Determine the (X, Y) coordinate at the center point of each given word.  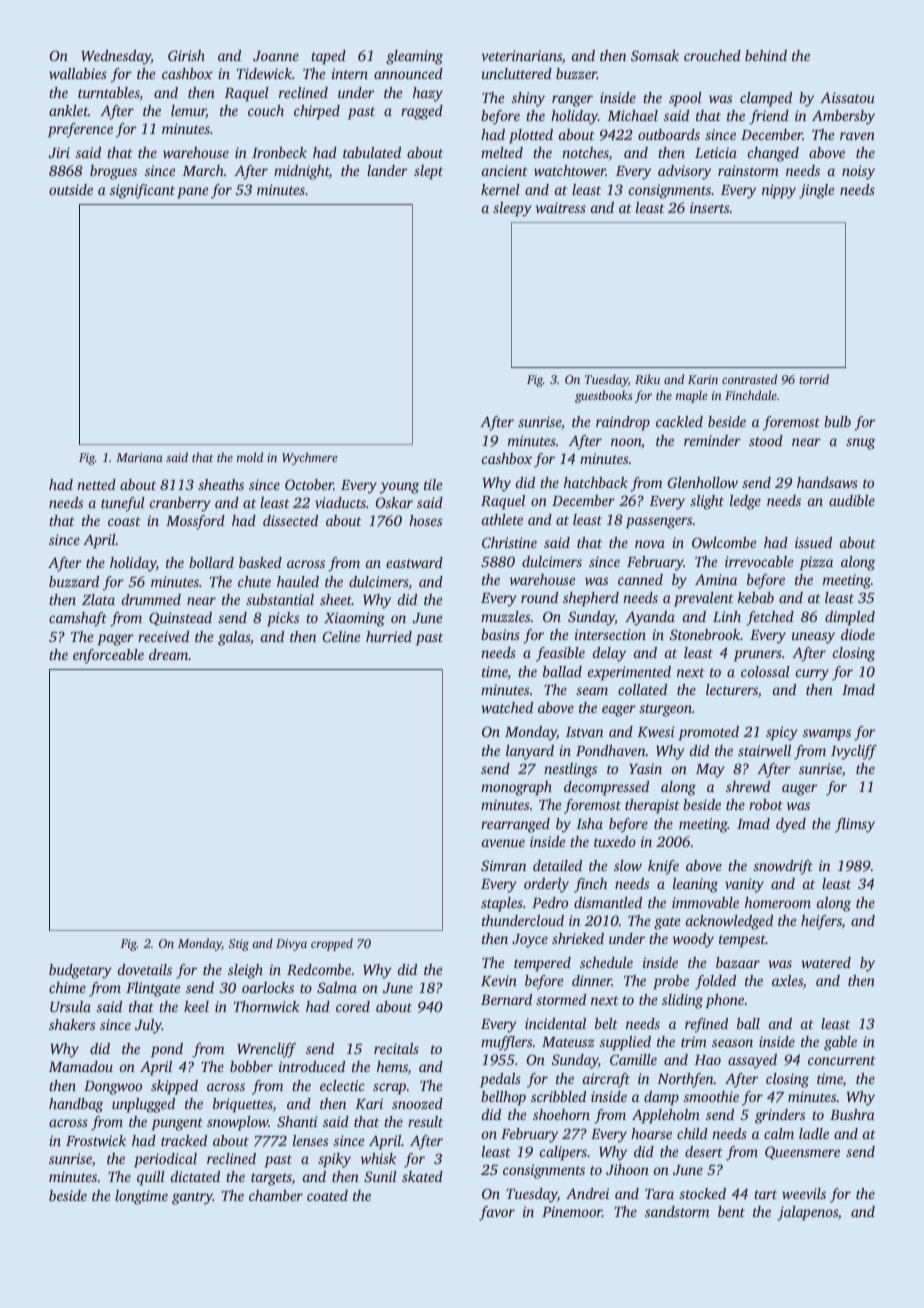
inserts (709, 207)
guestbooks (604, 396)
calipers (563, 1153)
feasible (560, 654)
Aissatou (847, 97)
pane (192, 193)
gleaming (414, 57)
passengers (659, 523)
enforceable (108, 656)
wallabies (78, 73)
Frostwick (96, 1140)
